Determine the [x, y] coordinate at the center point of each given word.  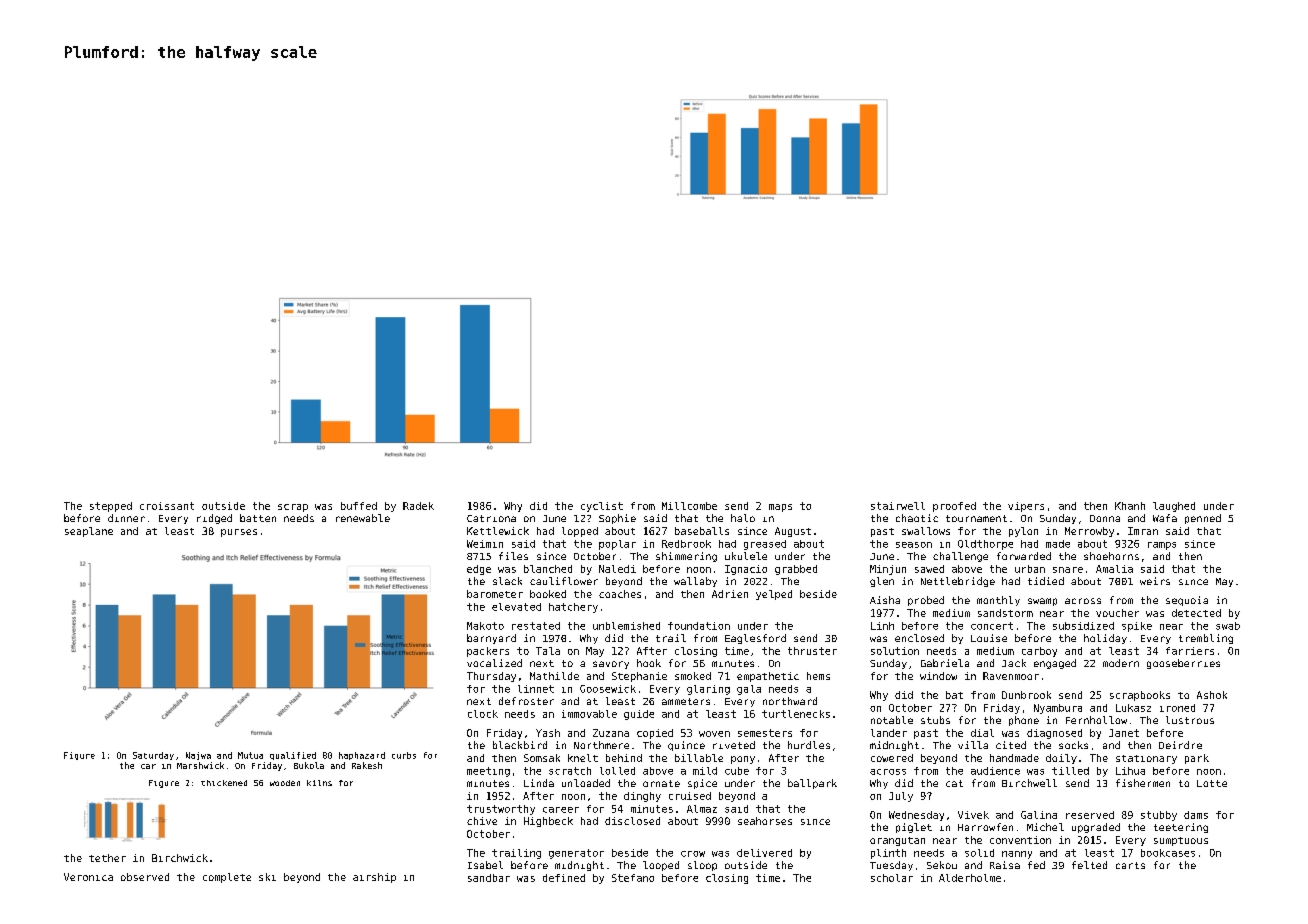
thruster [812, 651]
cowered [892, 758]
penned [1203, 519]
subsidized [1083, 626]
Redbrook [686, 544]
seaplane [89, 532]
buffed [359, 506]
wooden [285, 783]
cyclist [602, 507]
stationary [1146, 759]
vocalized [494, 663]
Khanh [1130, 506]
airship [374, 878]
